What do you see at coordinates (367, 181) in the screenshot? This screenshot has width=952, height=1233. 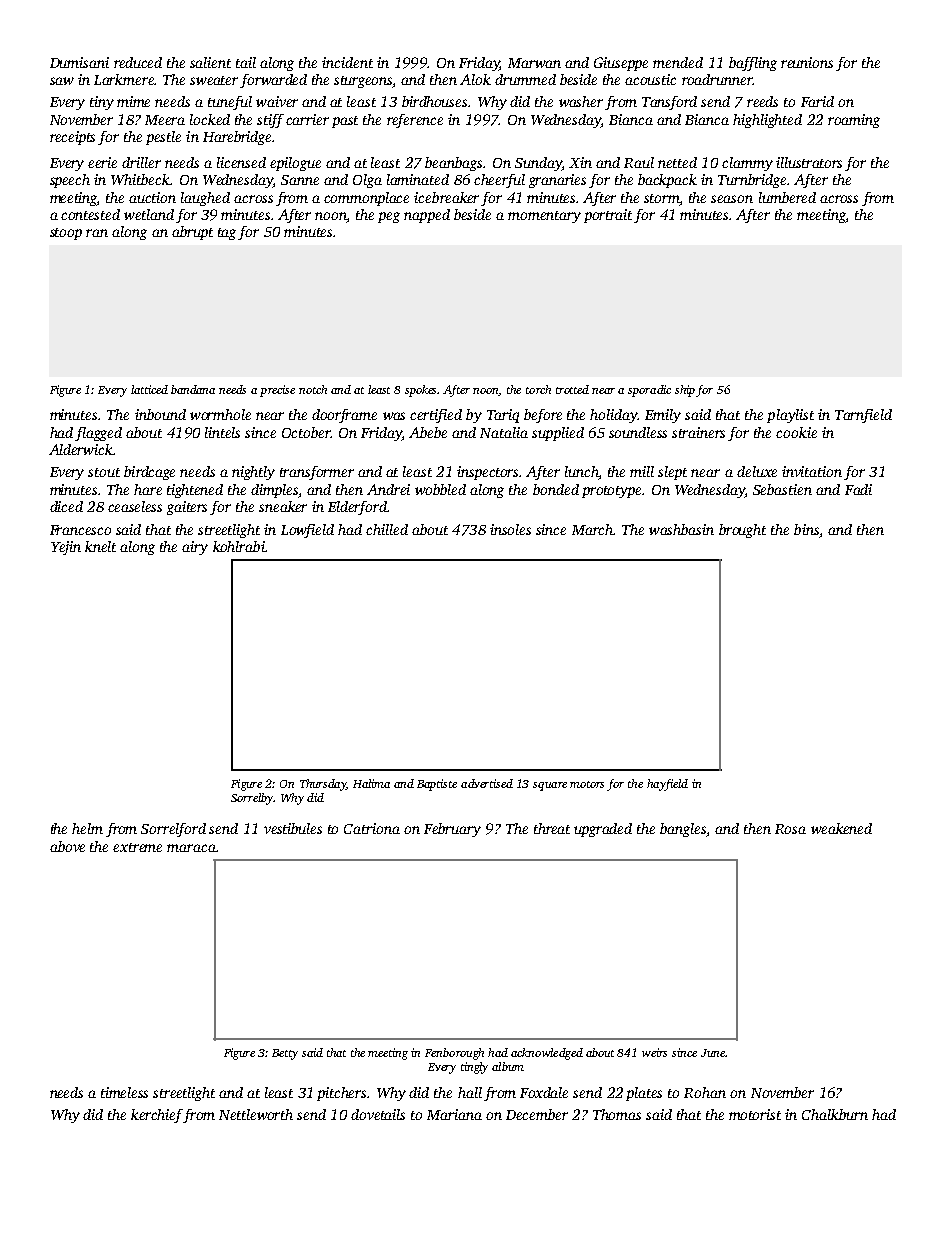 I see `Olga` at bounding box center [367, 181].
